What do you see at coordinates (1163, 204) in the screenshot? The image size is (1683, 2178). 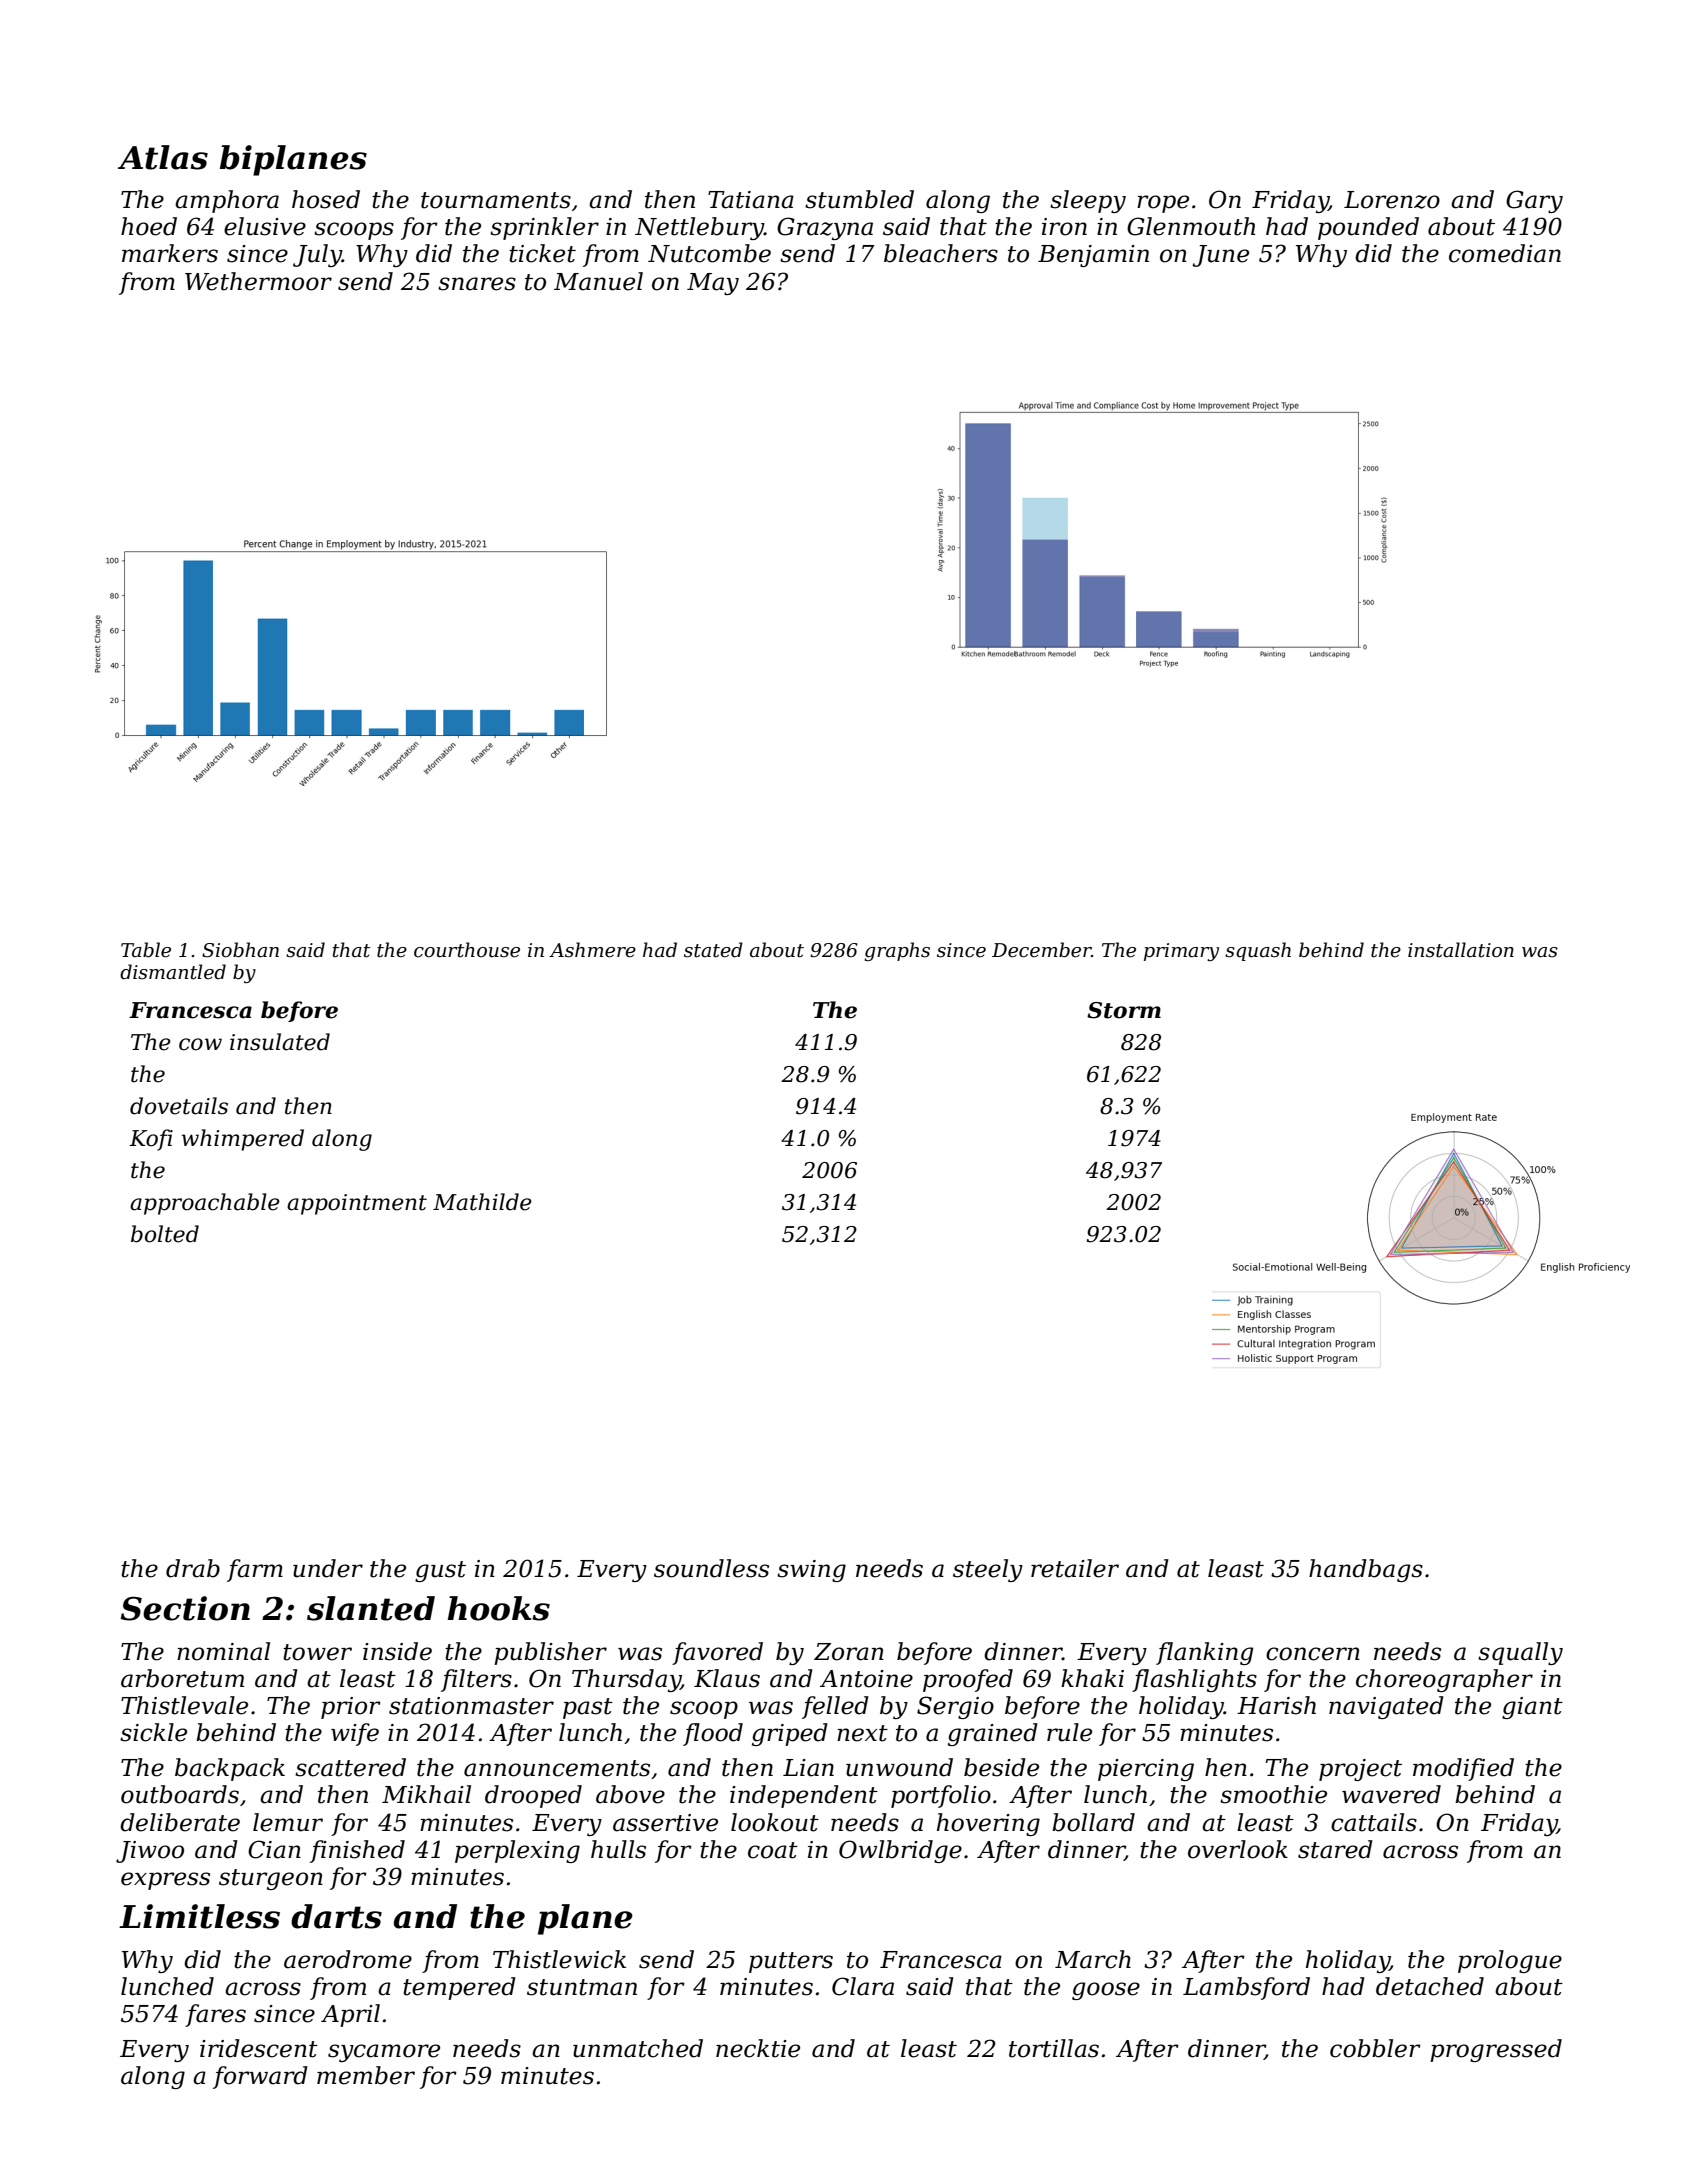 I see `rope` at bounding box center [1163, 204].
